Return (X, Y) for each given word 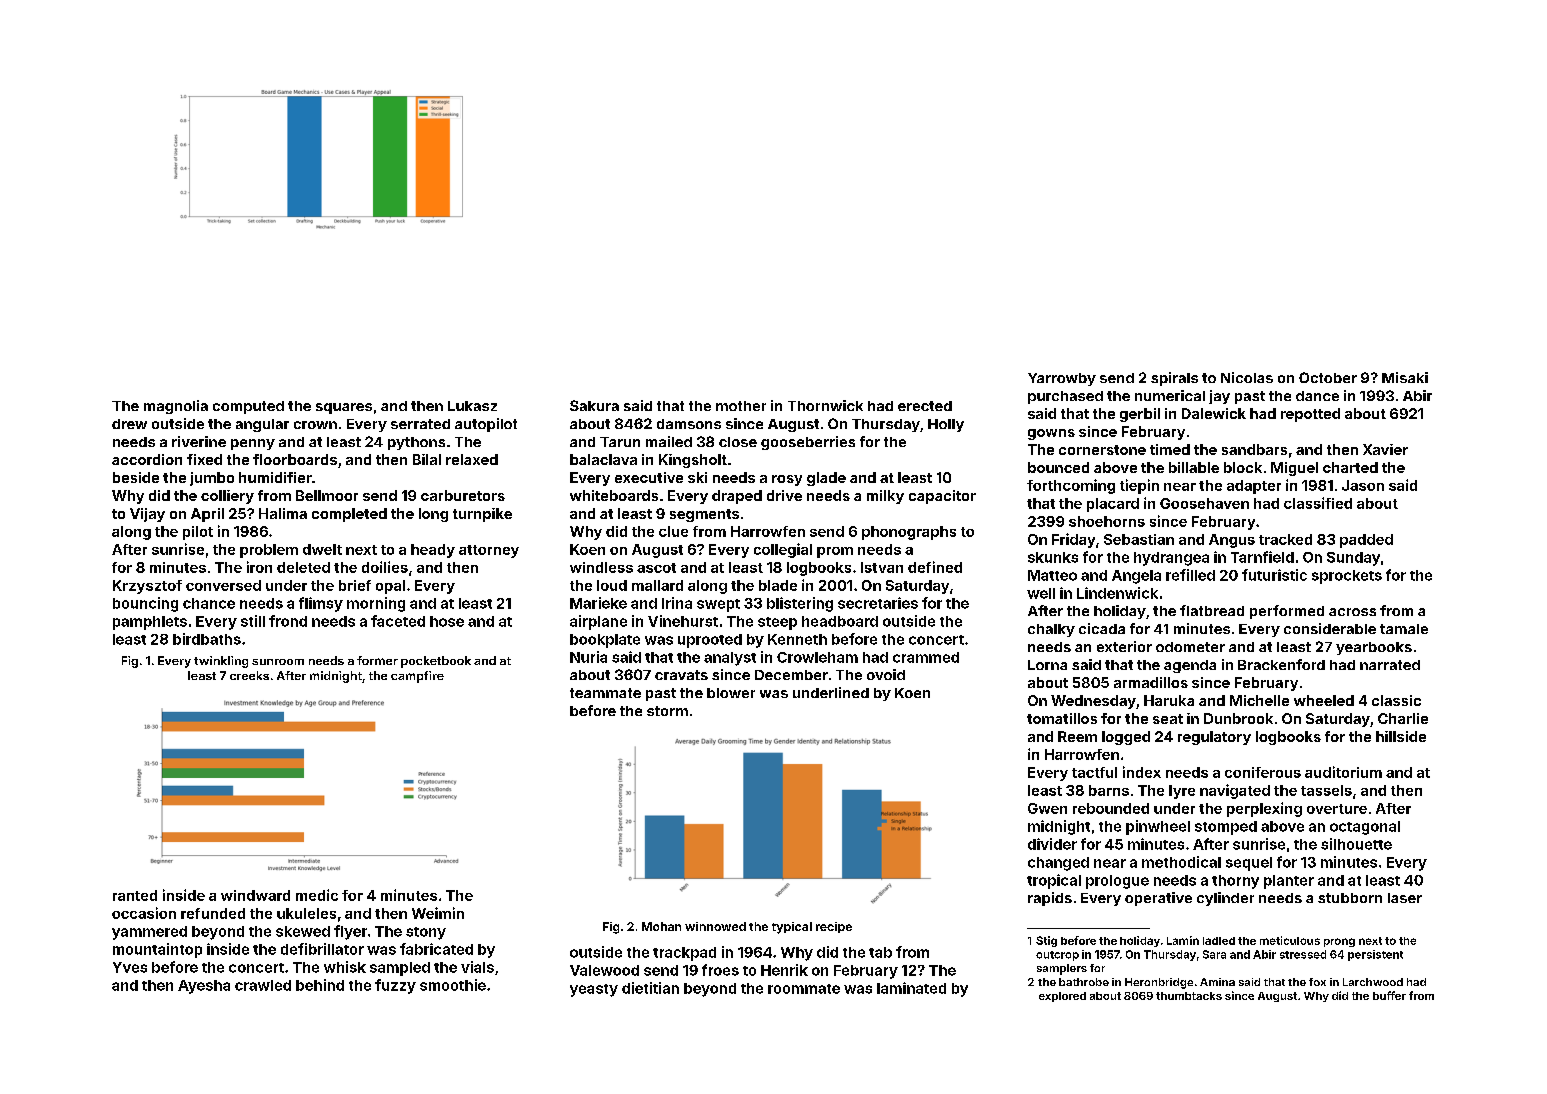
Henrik (784, 970)
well (1041, 593)
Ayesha (204, 987)
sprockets (1347, 577)
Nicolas (1247, 377)
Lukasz (472, 406)
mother (741, 406)
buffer (1389, 995)
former (377, 660)
